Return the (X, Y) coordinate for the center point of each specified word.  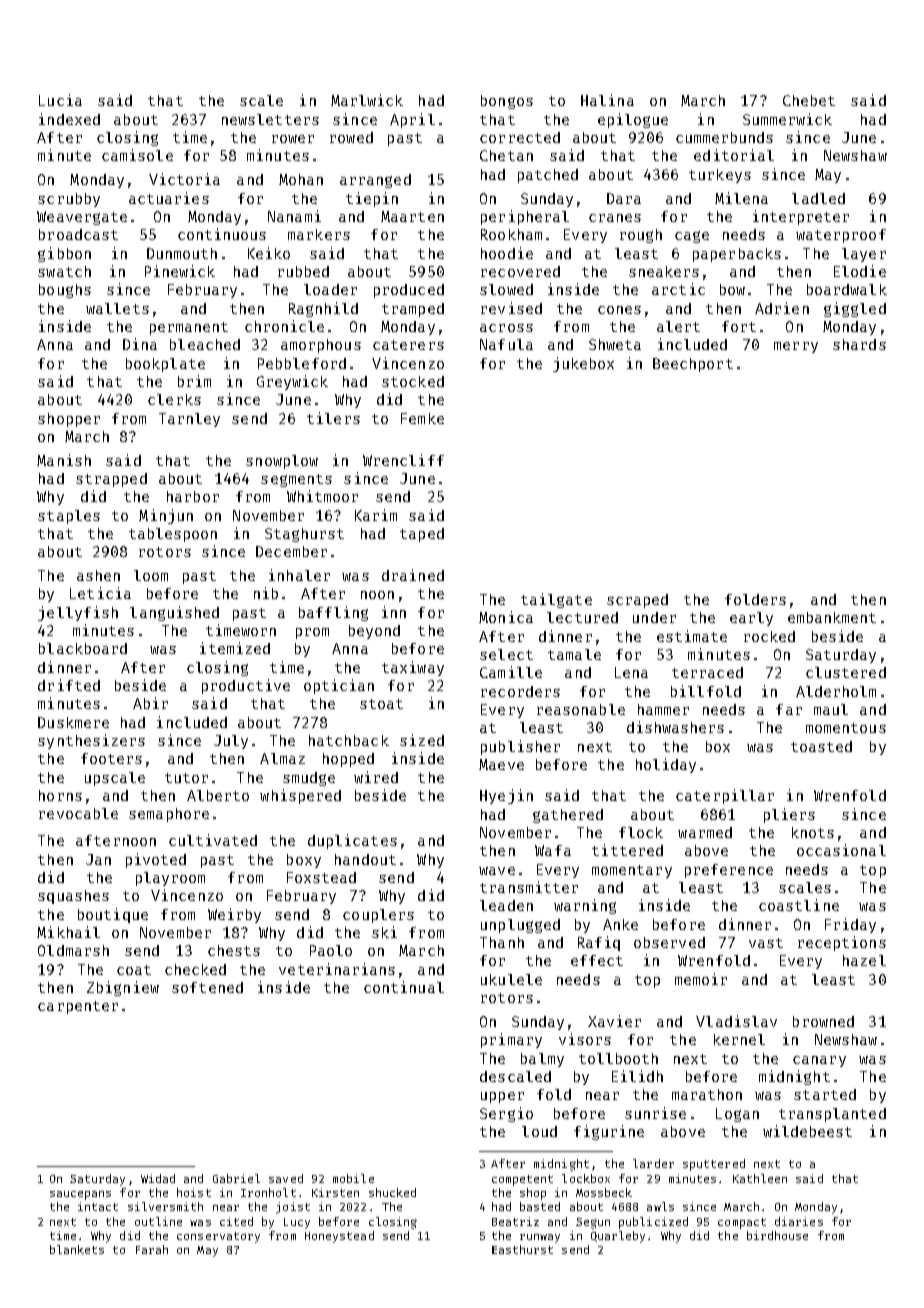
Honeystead (339, 1237)
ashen (98, 575)
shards (859, 344)
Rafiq (599, 943)
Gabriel (236, 1178)
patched (548, 176)
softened (207, 987)
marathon (707, 1094)
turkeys (720, 176)
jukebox (583, 364)
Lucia (60, 100)
